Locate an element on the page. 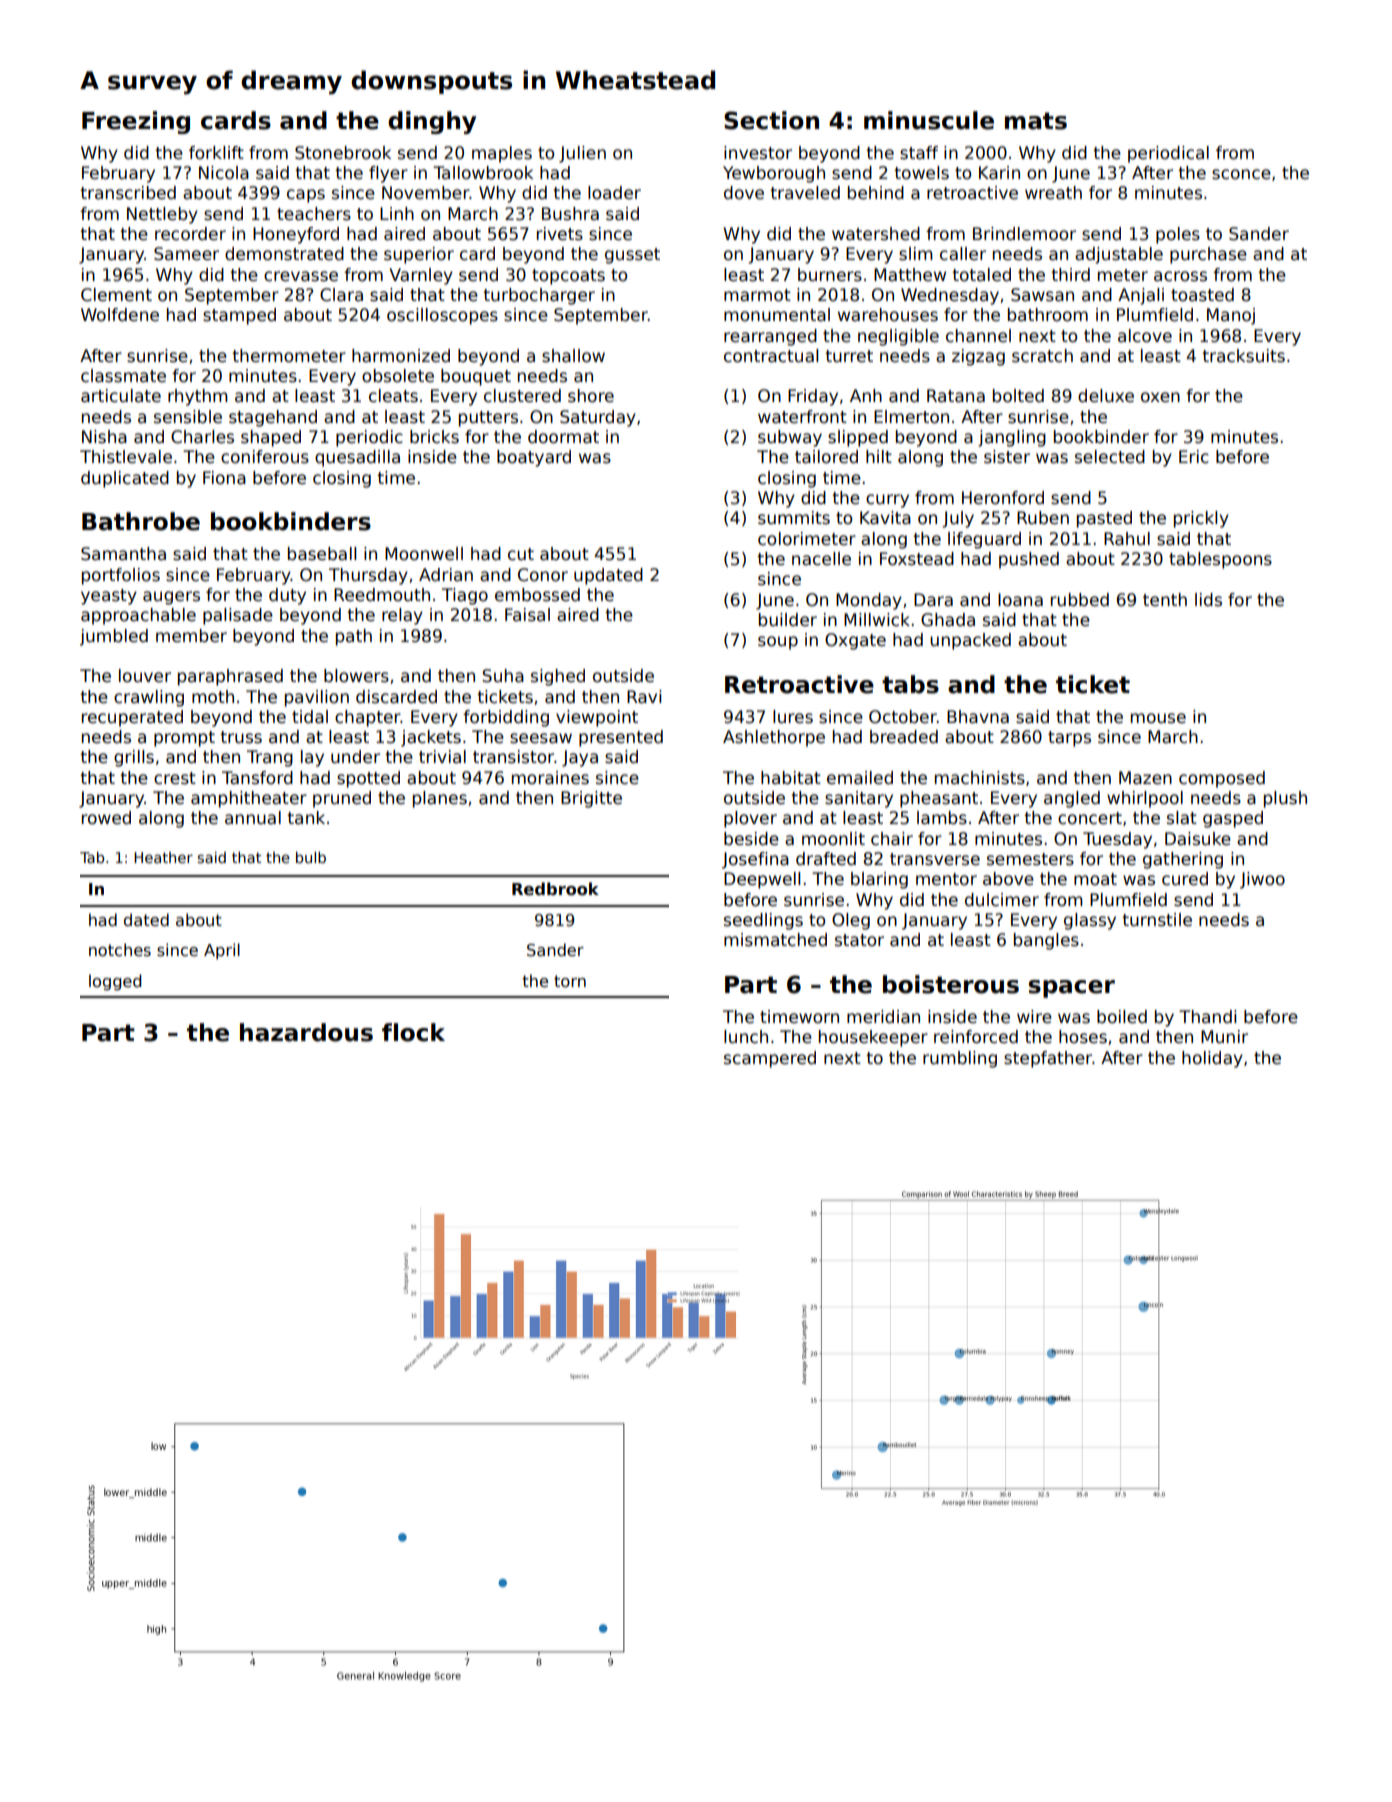 This document has height=1802, width=1392. mouse is located at coordinates (1158, 718).
